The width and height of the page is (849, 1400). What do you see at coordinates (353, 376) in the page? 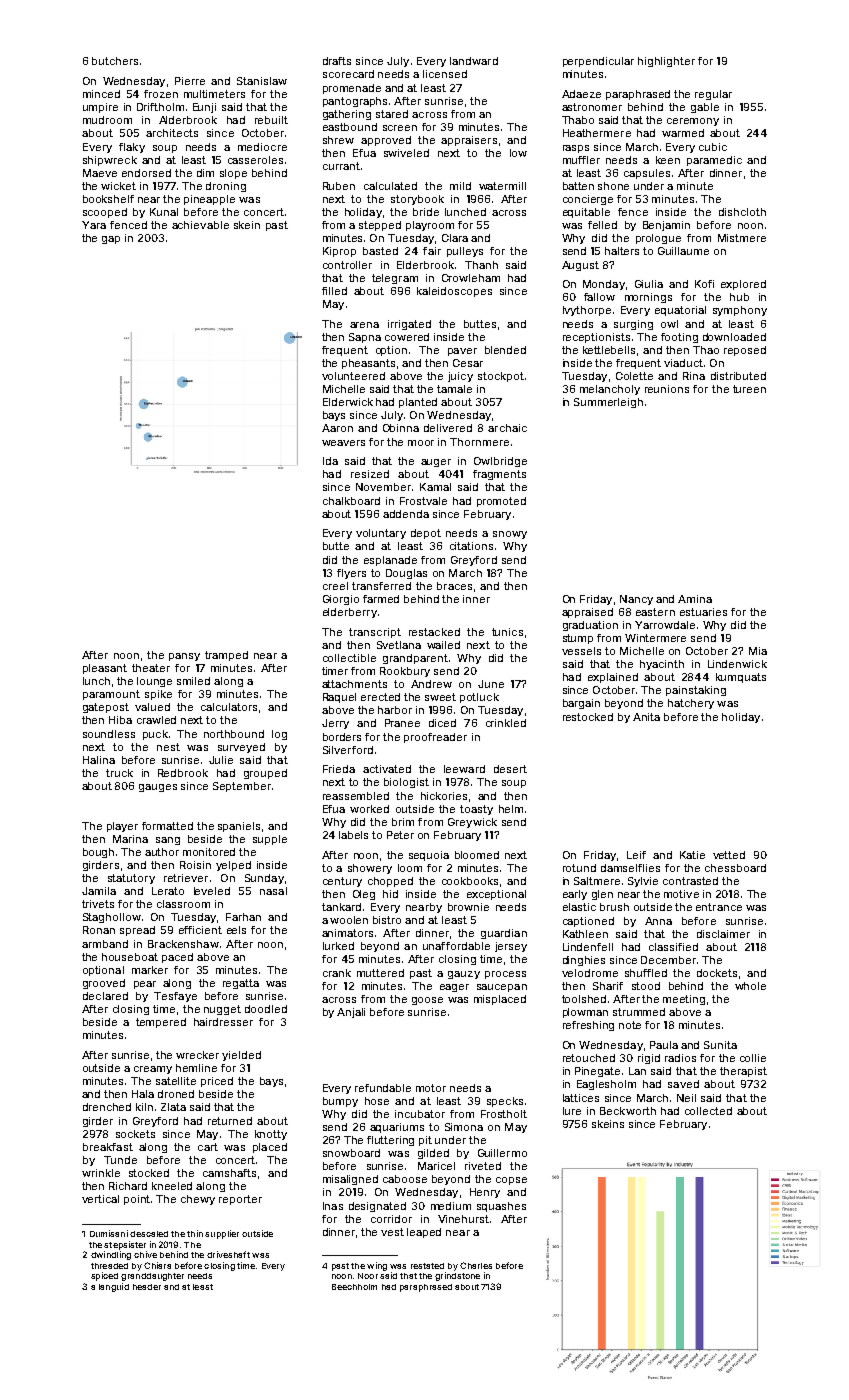
I see `volunteered` at bounding box center [353, 376].
